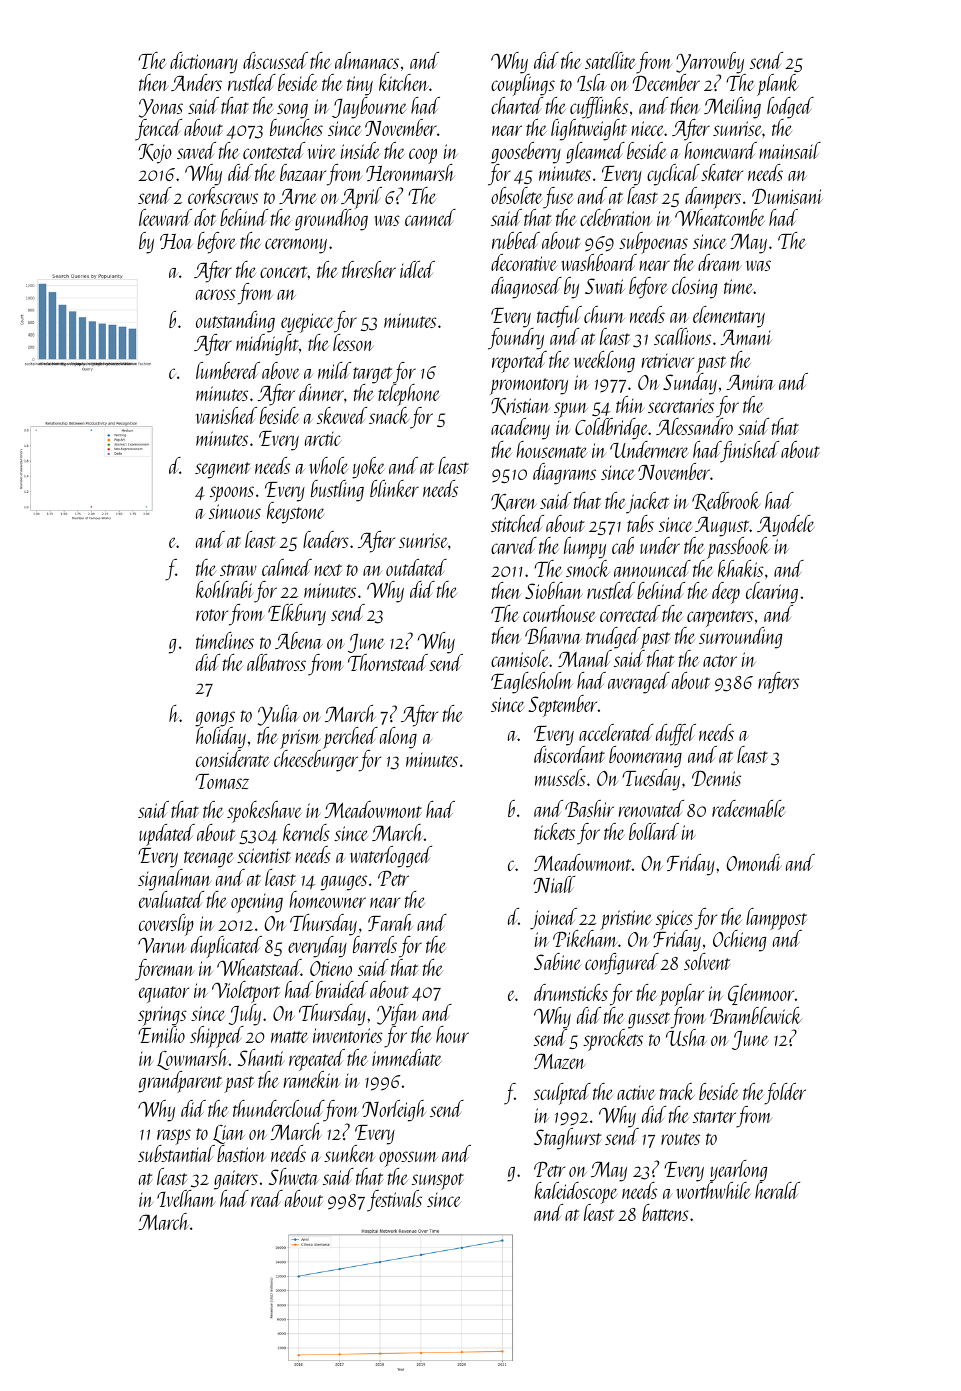 This document has height=1391, width=961. I want to click on braided, so click(342, 989).
